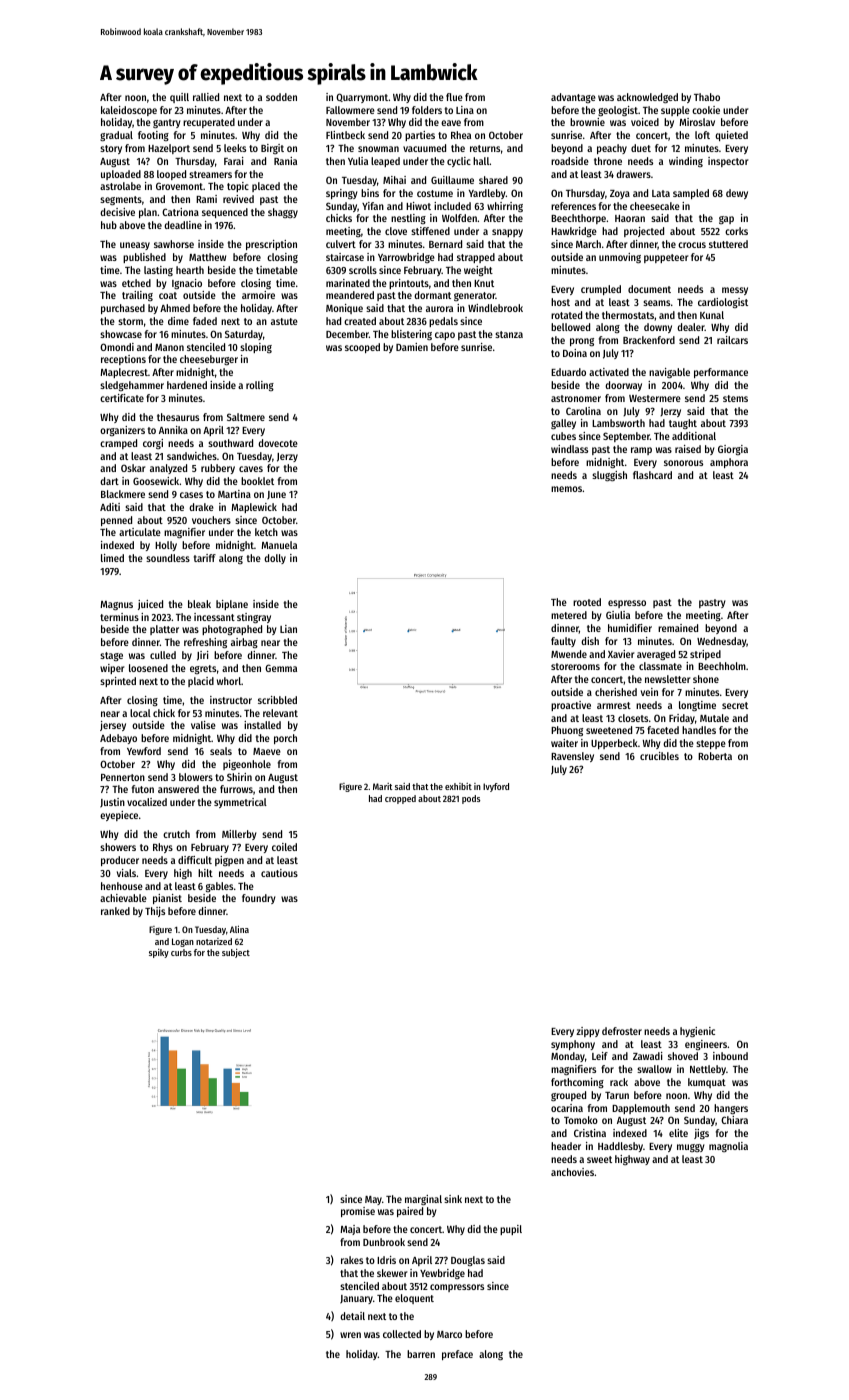 This image has width=849, height=1400. Describe the element at coordinates (697, 1032) in the image. I see `hygienic` at that location.
